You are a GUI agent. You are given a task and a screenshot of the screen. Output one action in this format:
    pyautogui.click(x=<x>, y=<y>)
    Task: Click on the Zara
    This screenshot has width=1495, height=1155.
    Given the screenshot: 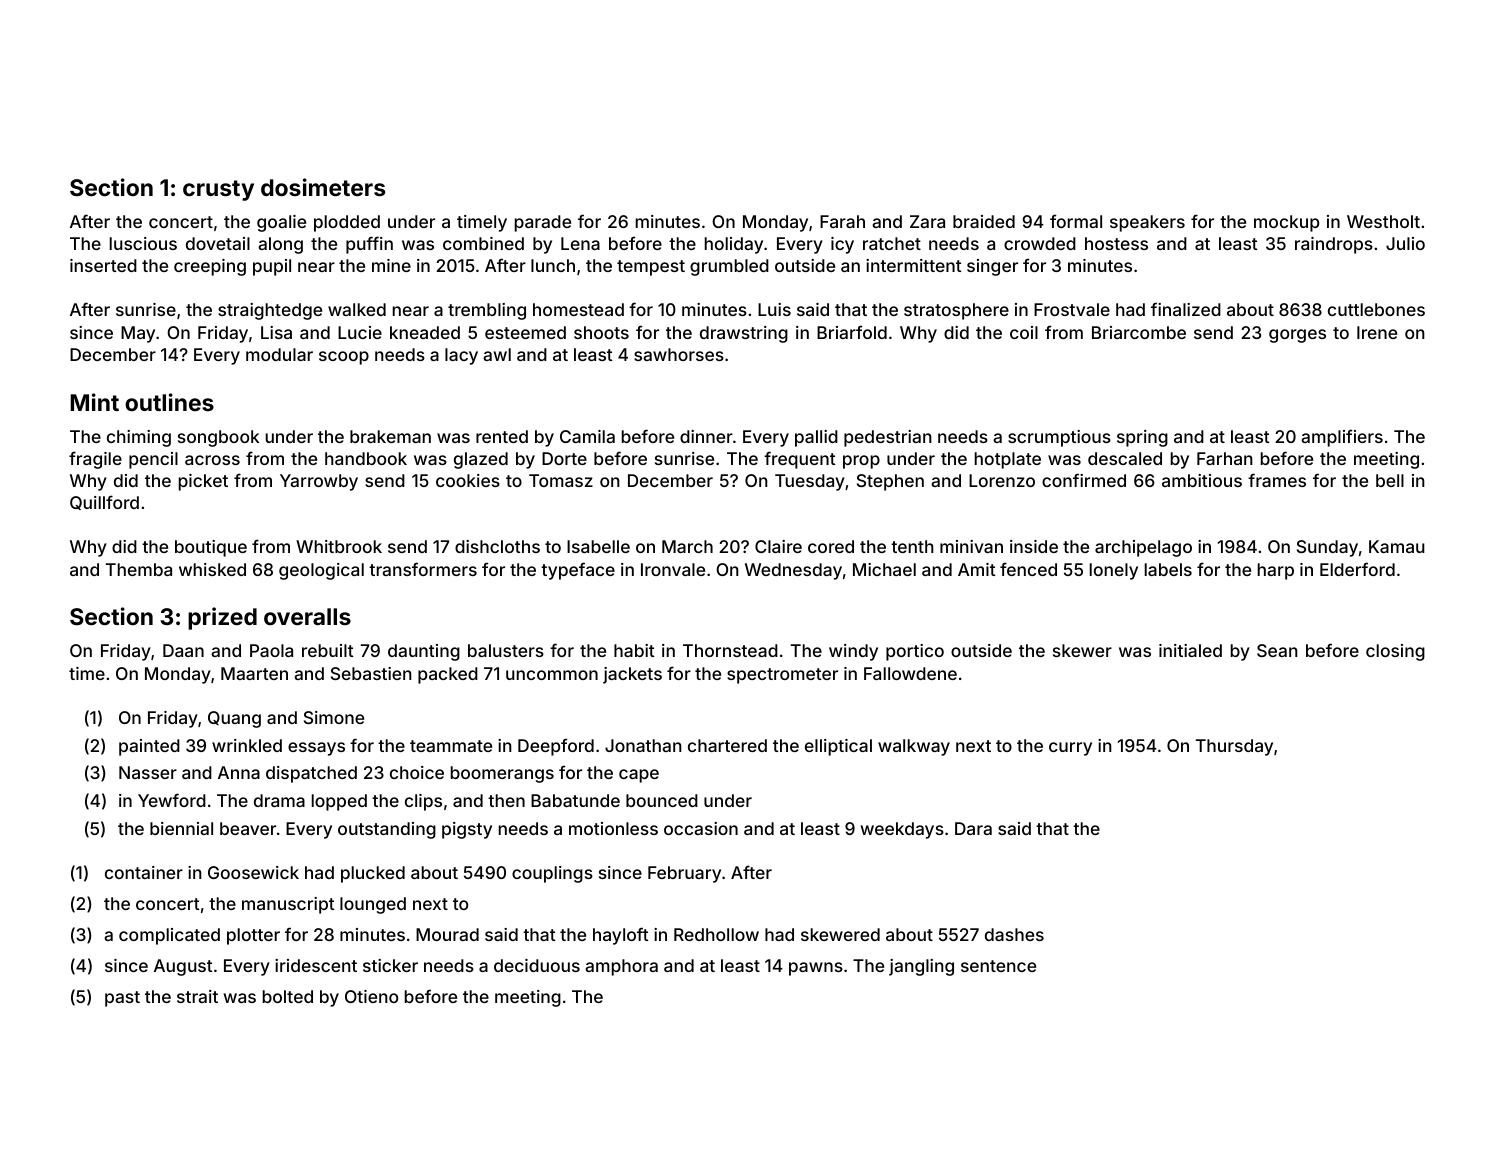 What is the action you would take?
    pyautogui.click(x=927, y=221)
